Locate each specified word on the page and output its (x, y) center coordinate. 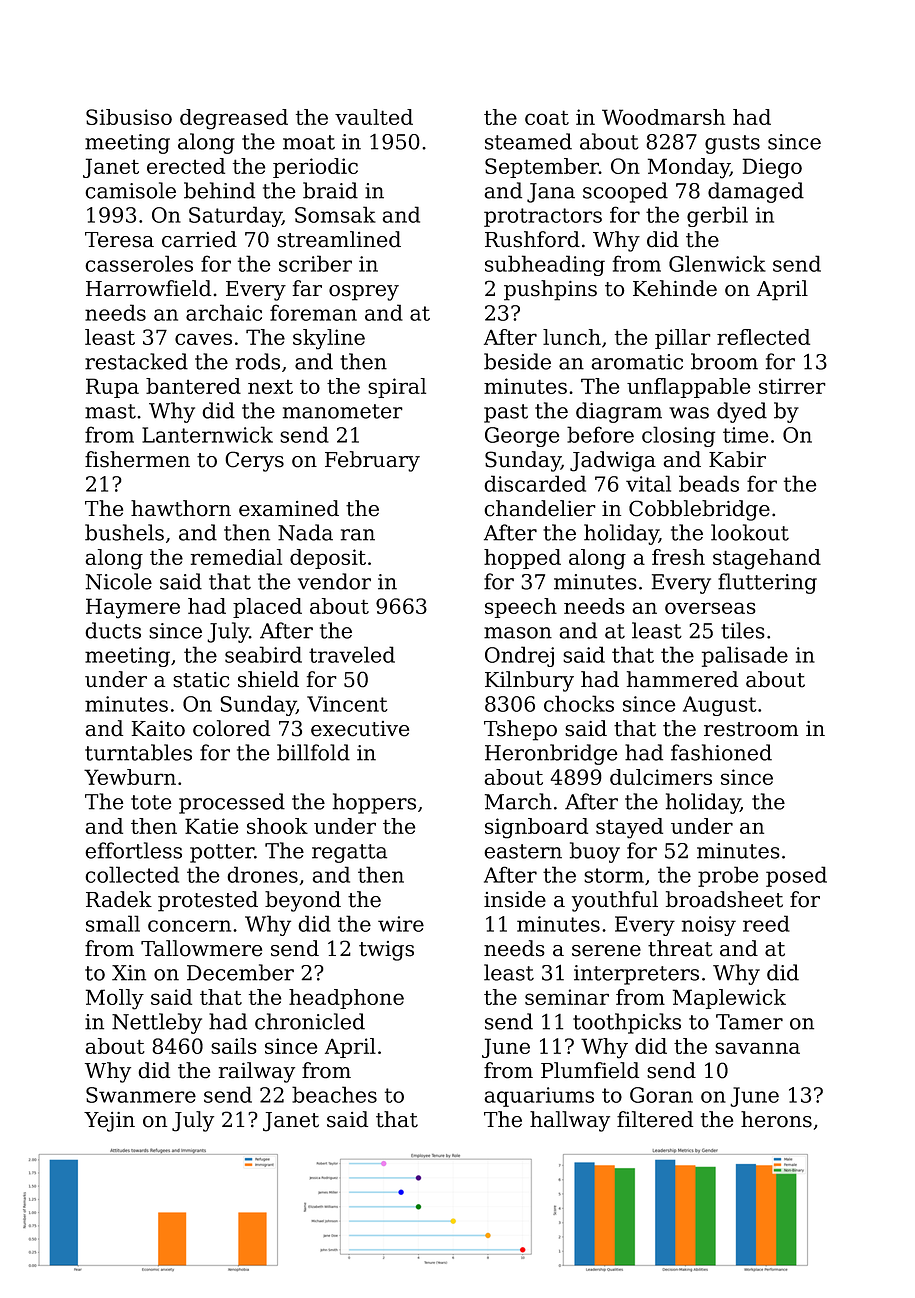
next (270, 386)
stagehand (767, 559)
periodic (315, 168)
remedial (236, 557)
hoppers (374, 803)
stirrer (792, 386)
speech (521, 608)
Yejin (109, 1122)
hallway (570, 1121)
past (506, 413)
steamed (528, 141)
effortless (133, 850)
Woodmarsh (663, 117)
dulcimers (661, 777)
